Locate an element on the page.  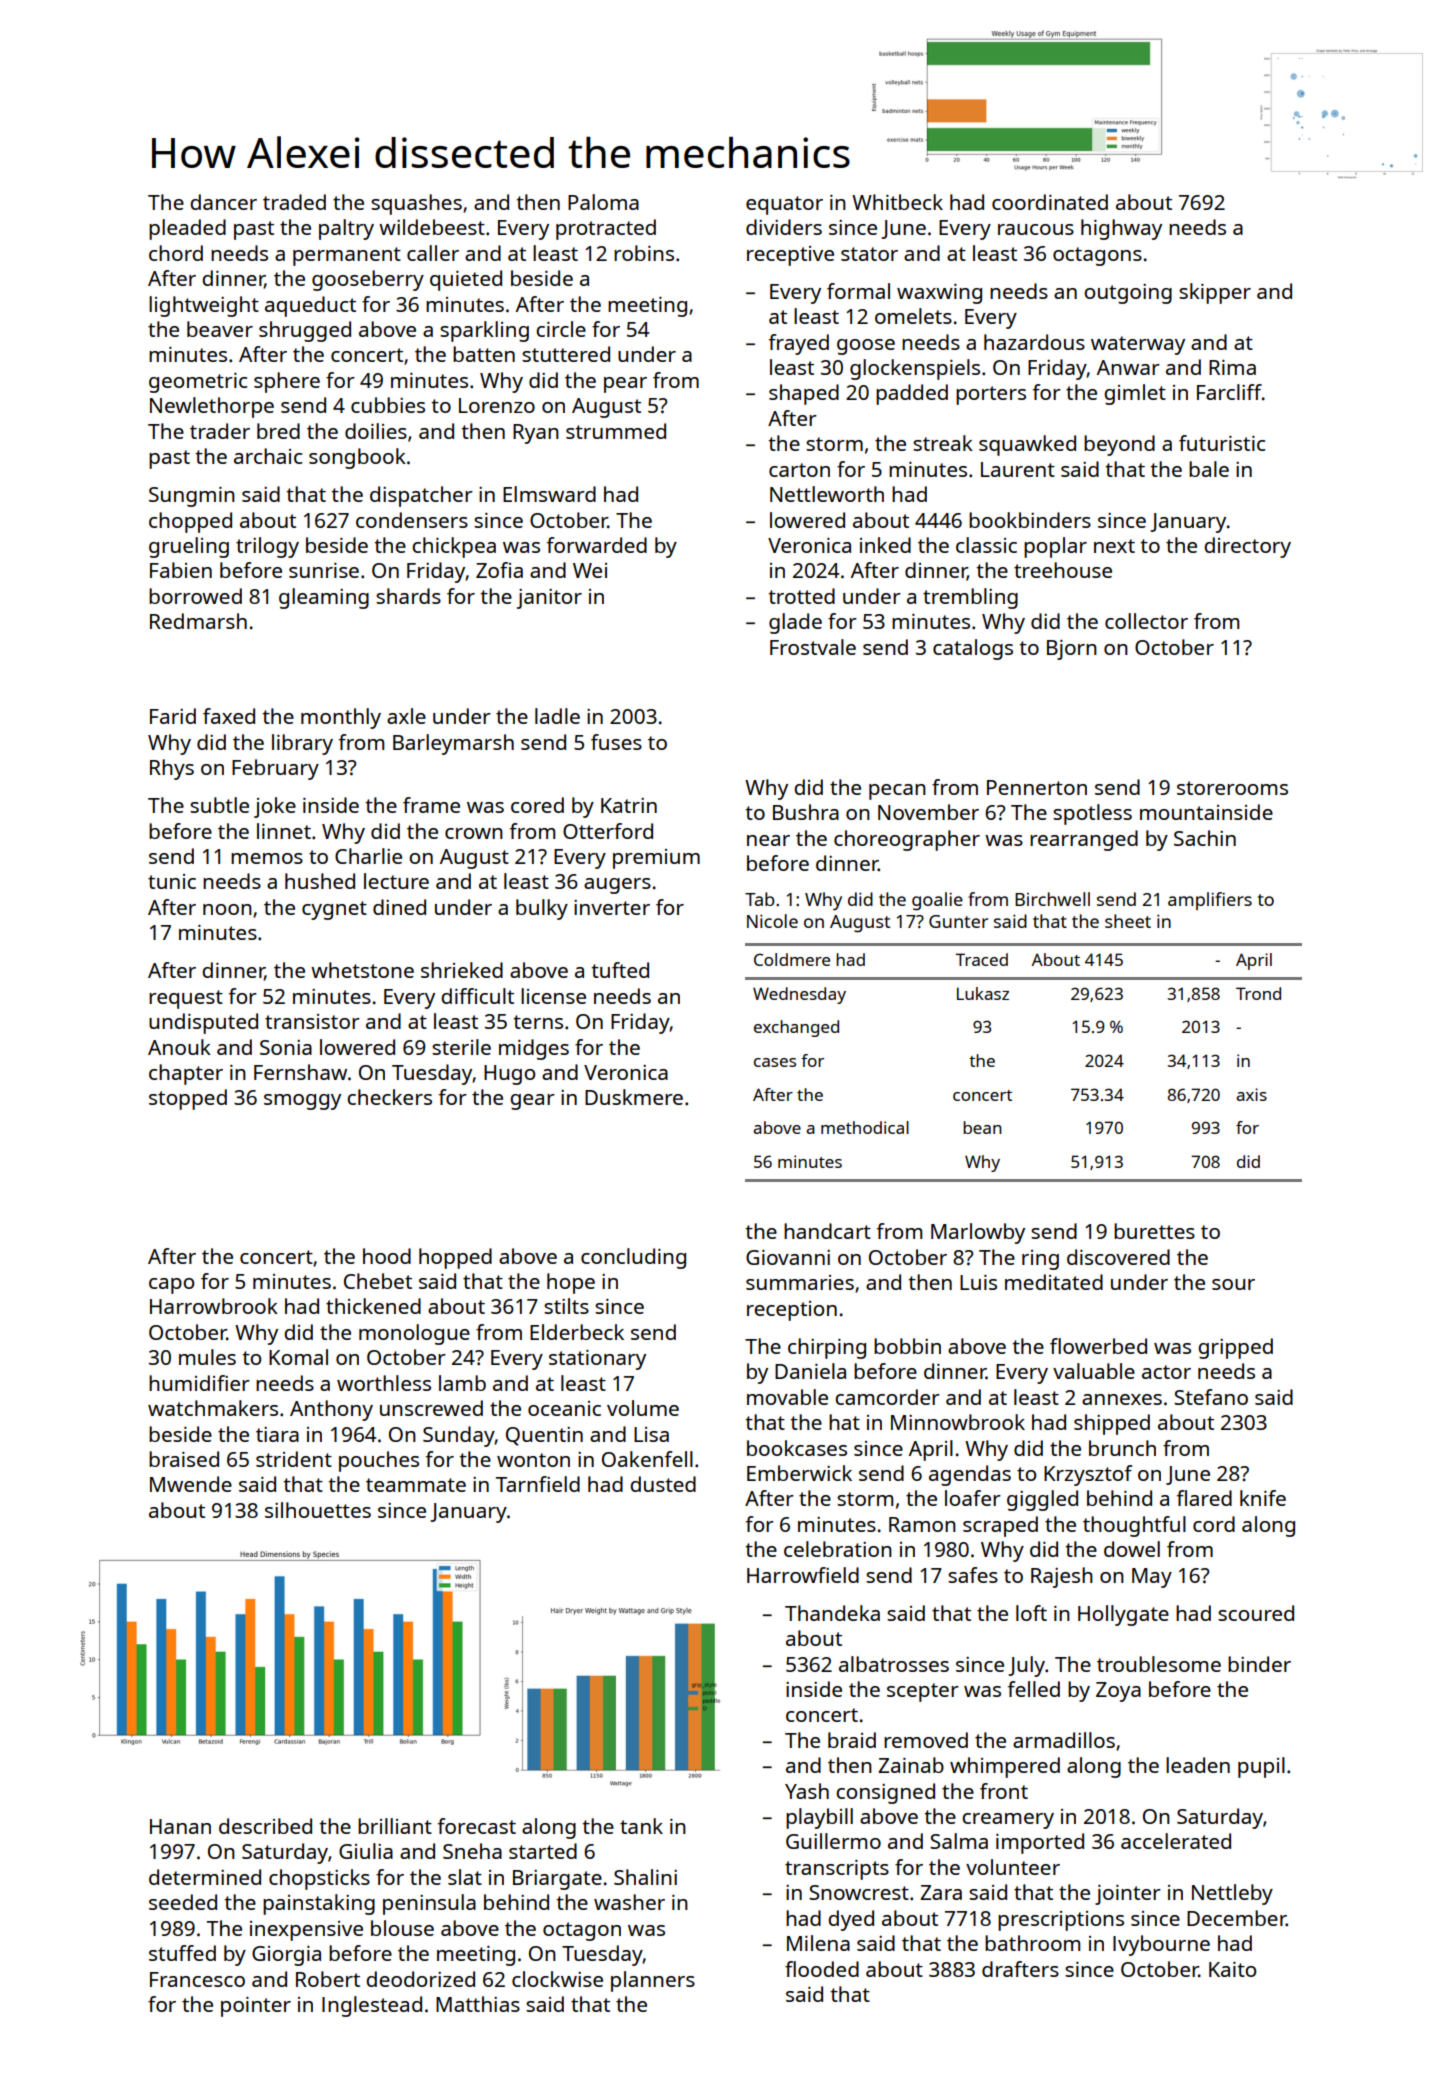
gimlet is located at coordinates (1135, 394).
